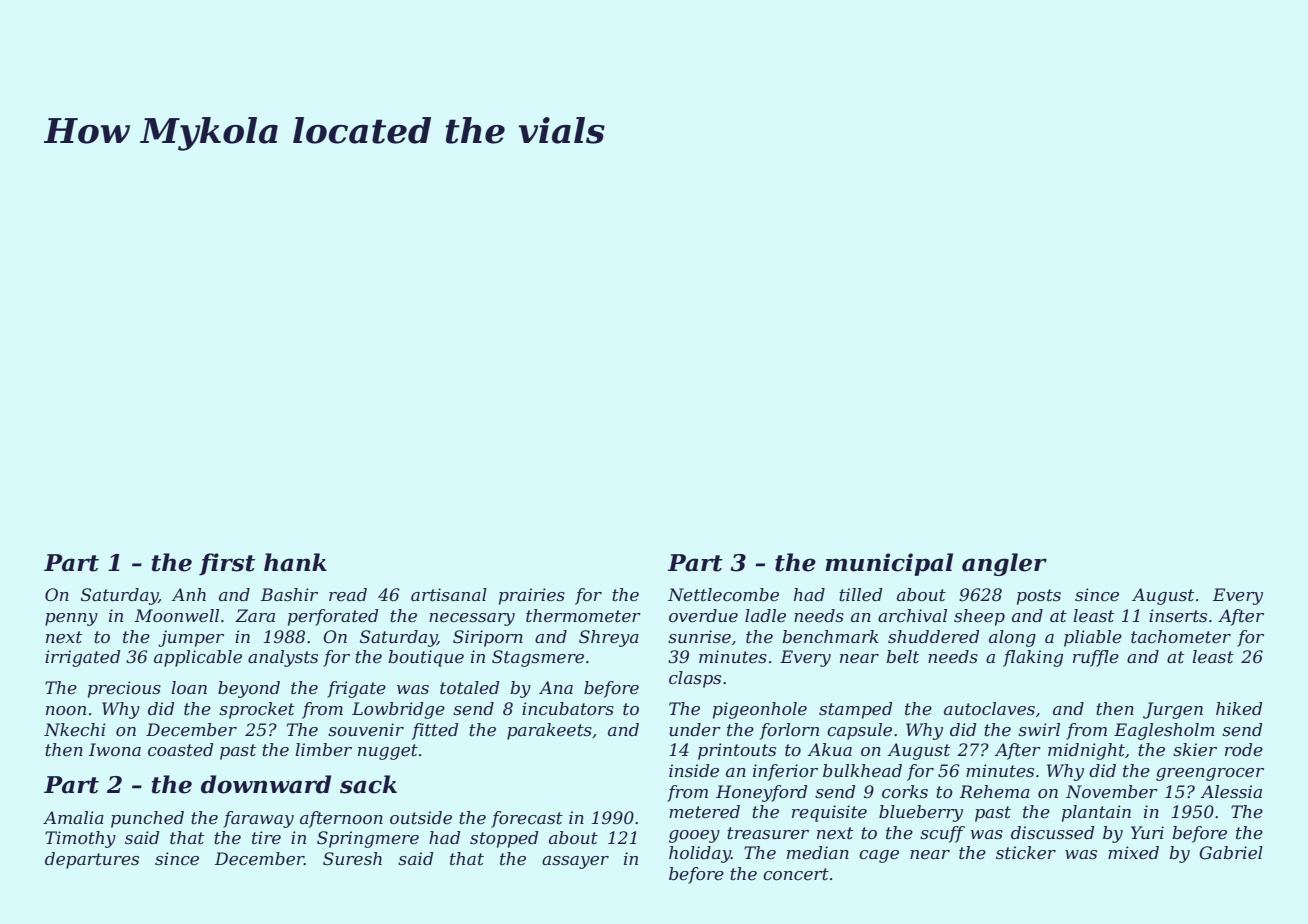  What do you see at coordinates (765, 615) in the screenshot?
I see `ladle` at bounding box center [765, 615].
